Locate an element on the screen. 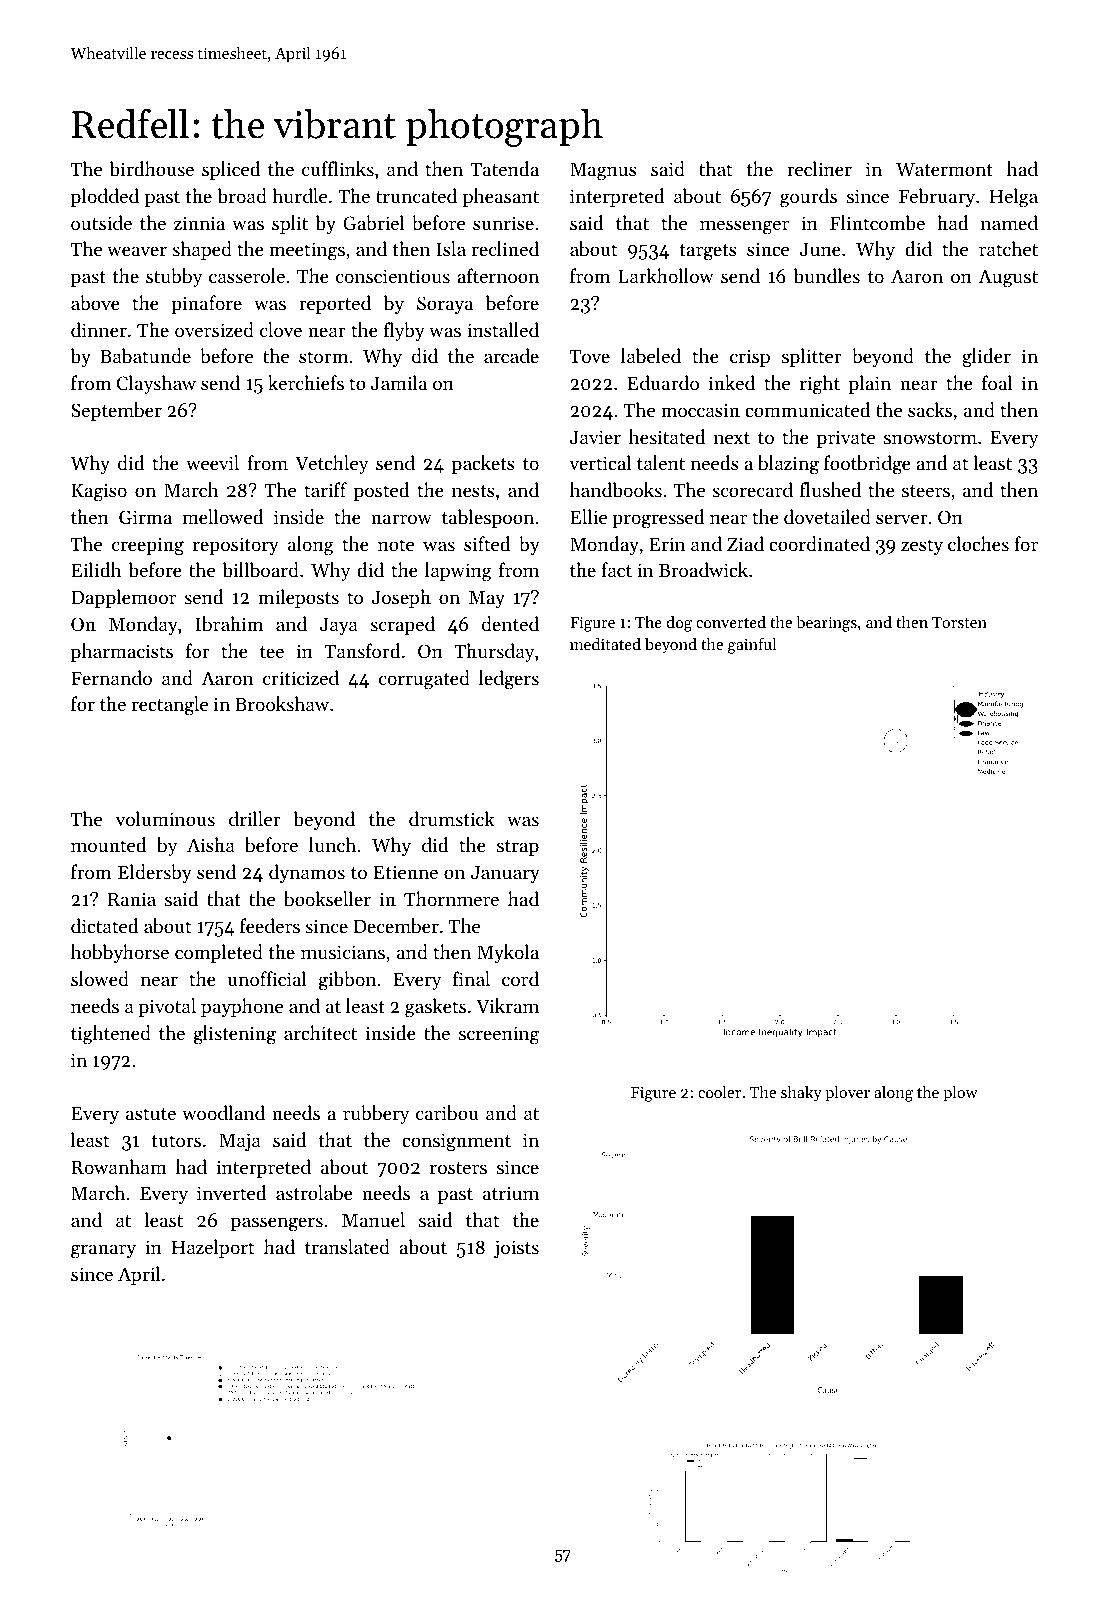  plow is located at coordinates (960, 1094).
